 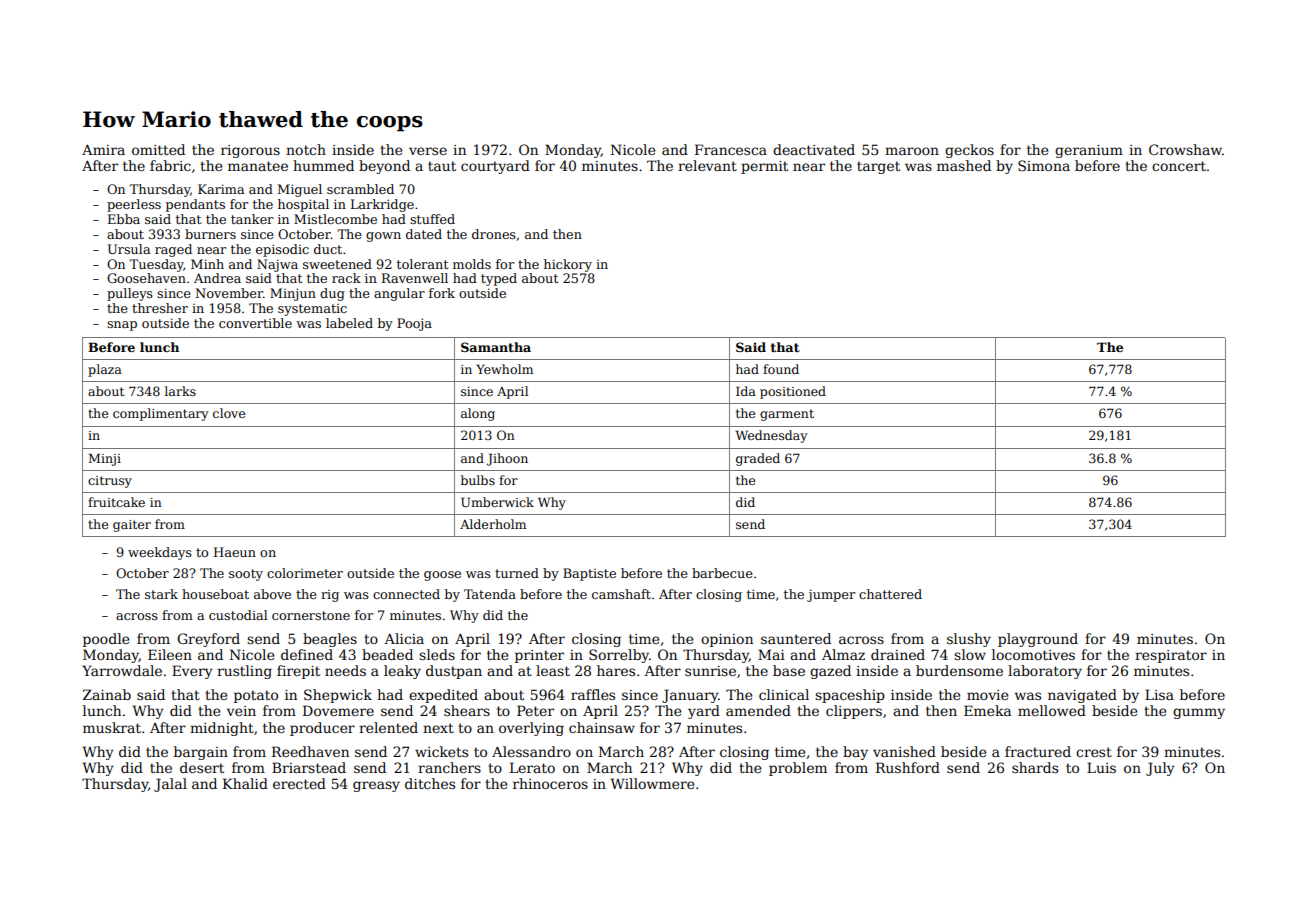 What do you see at coordinates (781, 369) in the screenshot?
I see `found` at bounding box center [781, 369].
